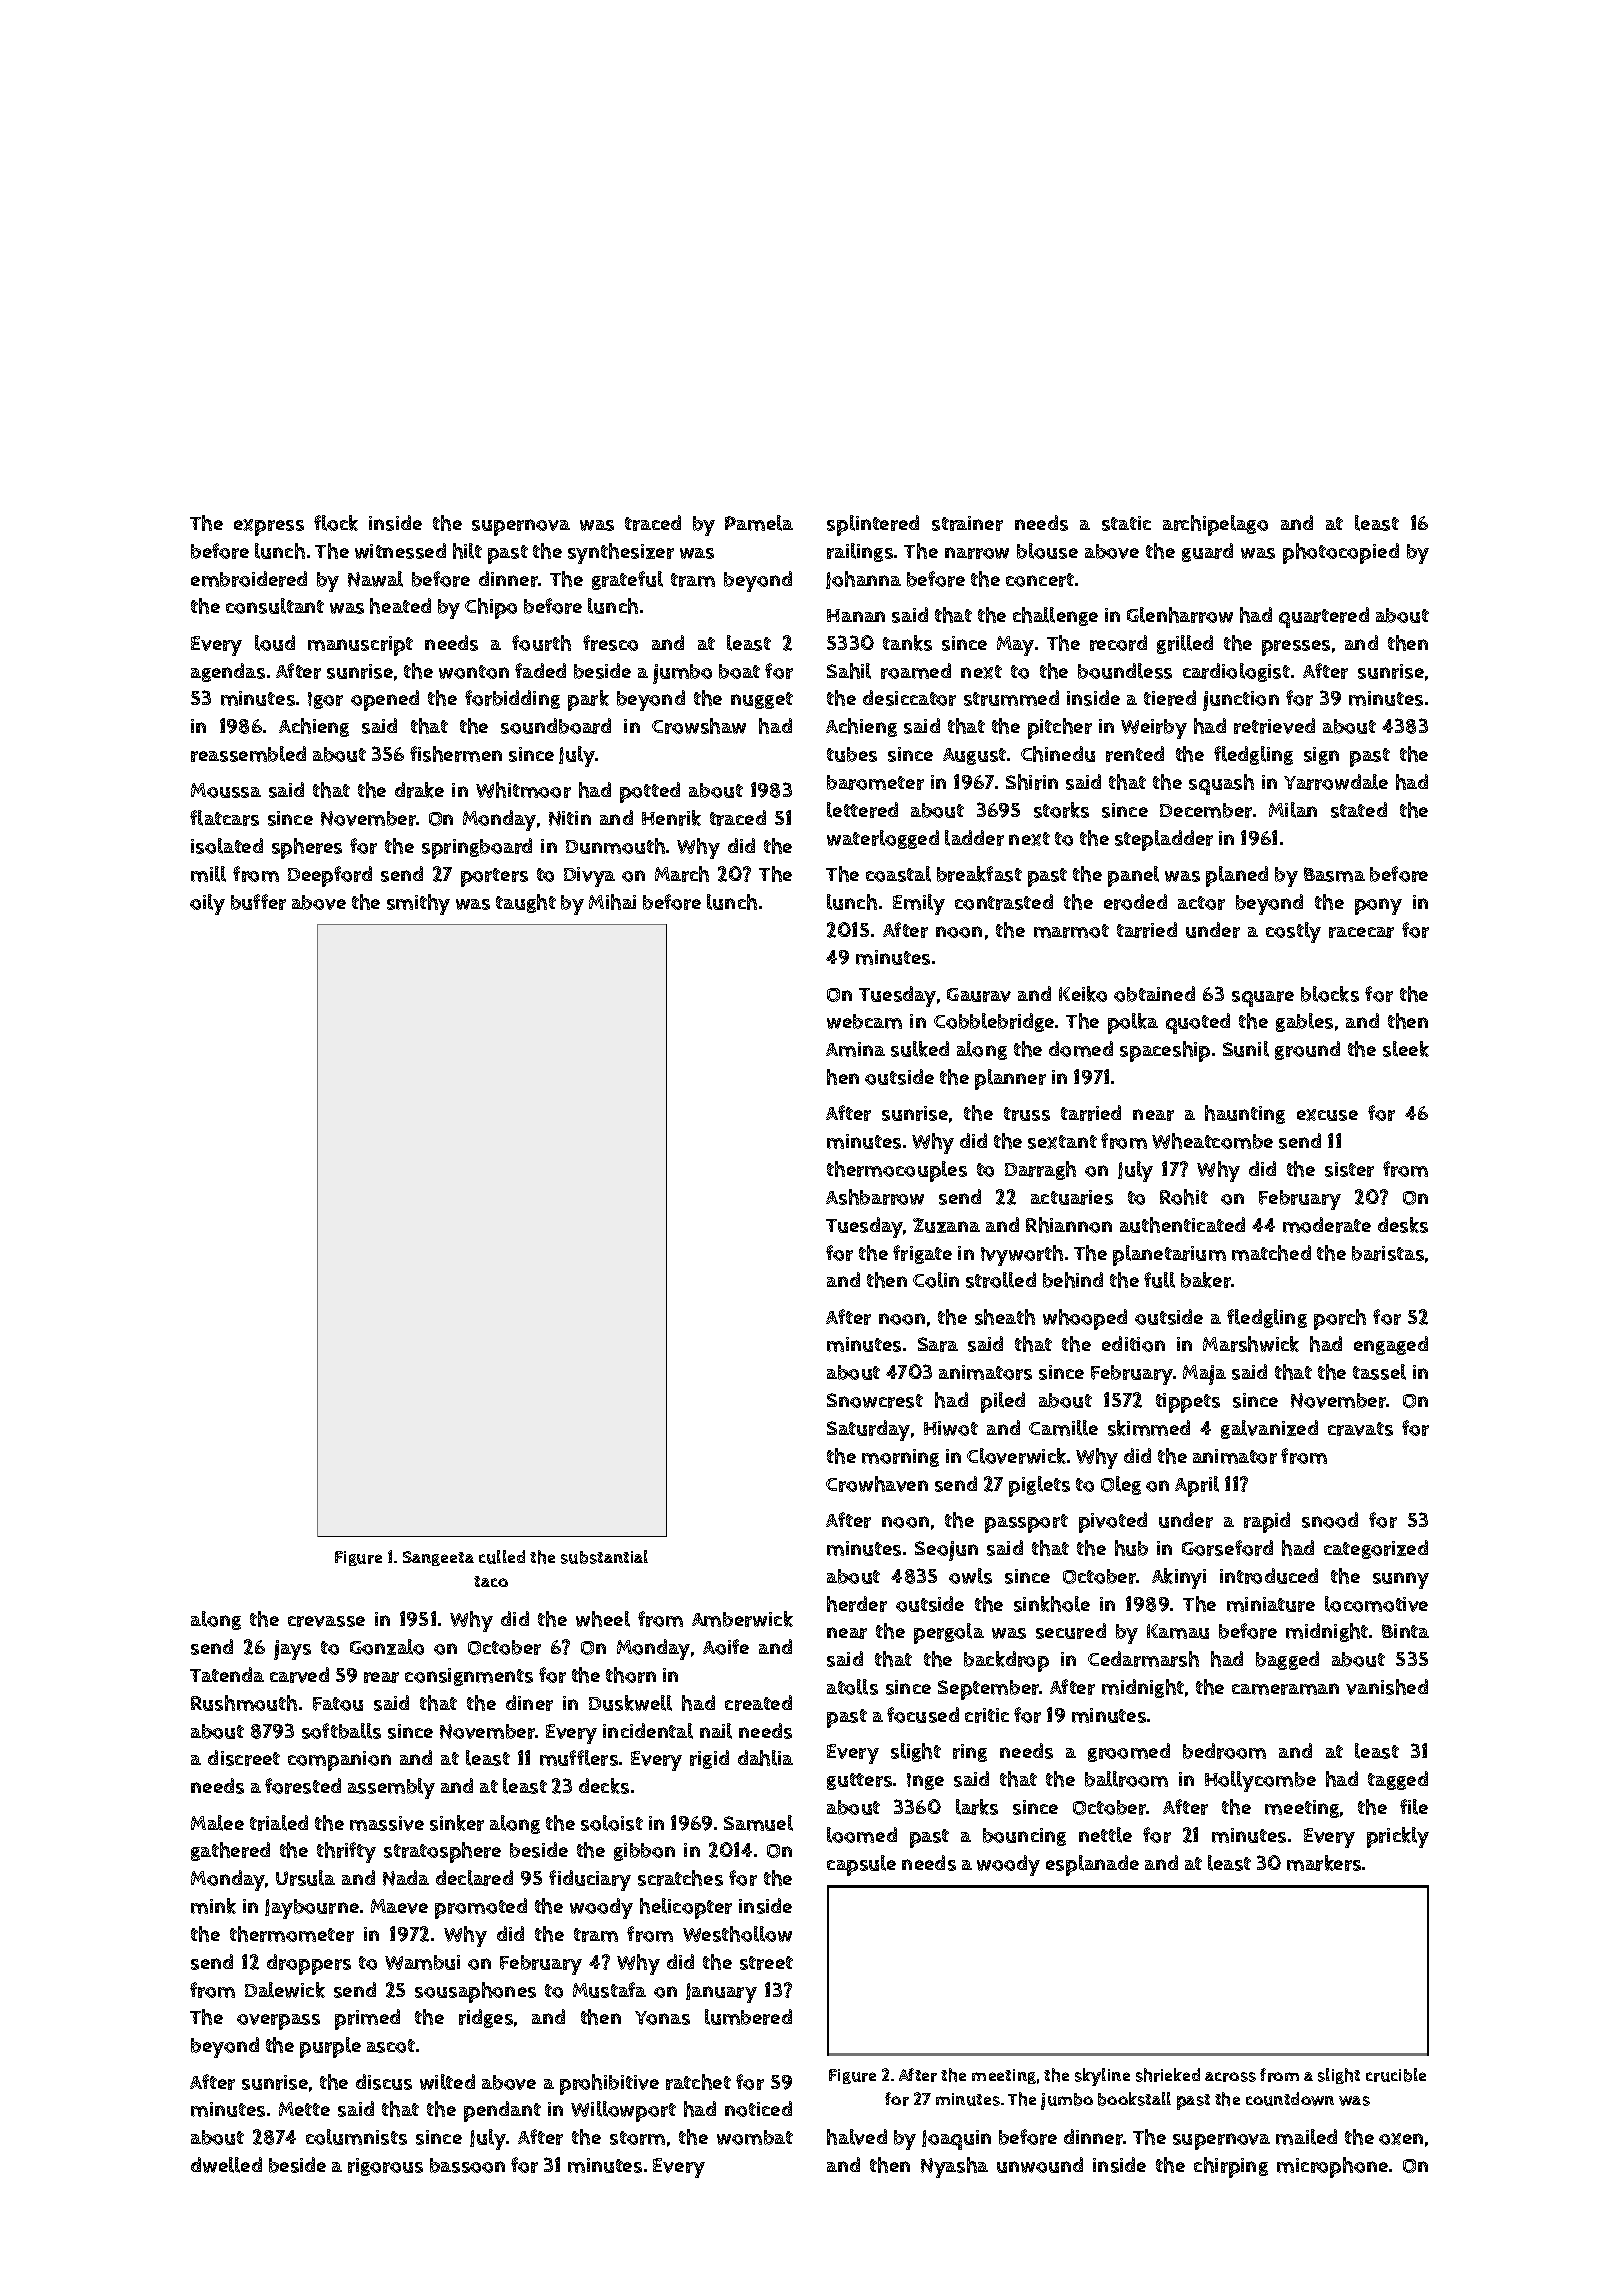  Describe the element at coordinates (1360, 1429) in the screenshot. I see `cravats` at that location.
